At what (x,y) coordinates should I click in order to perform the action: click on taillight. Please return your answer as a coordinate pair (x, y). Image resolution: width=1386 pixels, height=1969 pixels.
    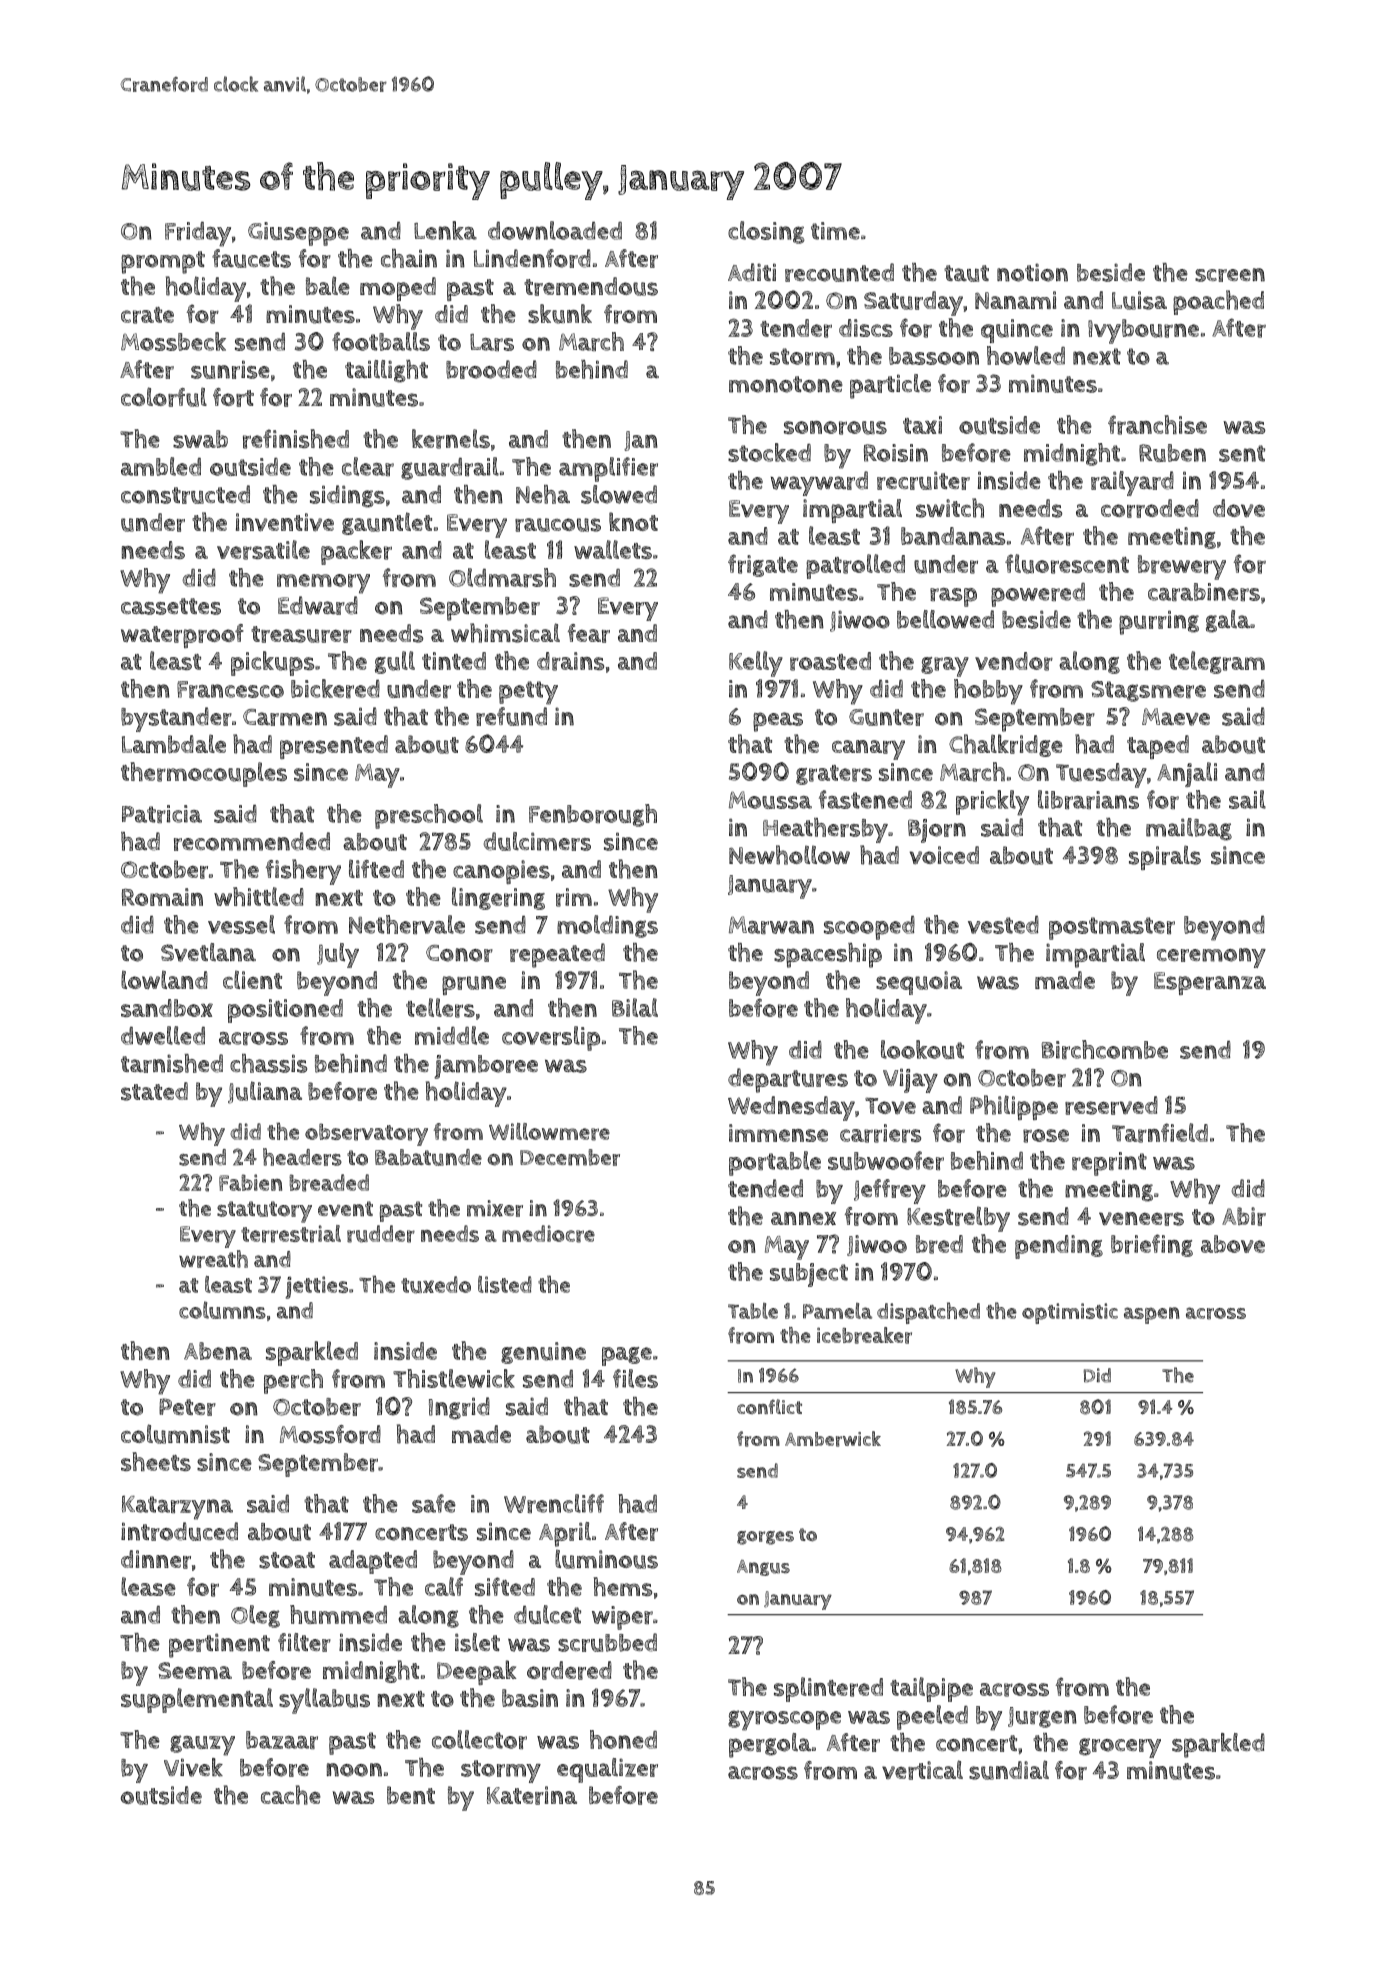
    Looking at the image, I should click on (386, 371).
